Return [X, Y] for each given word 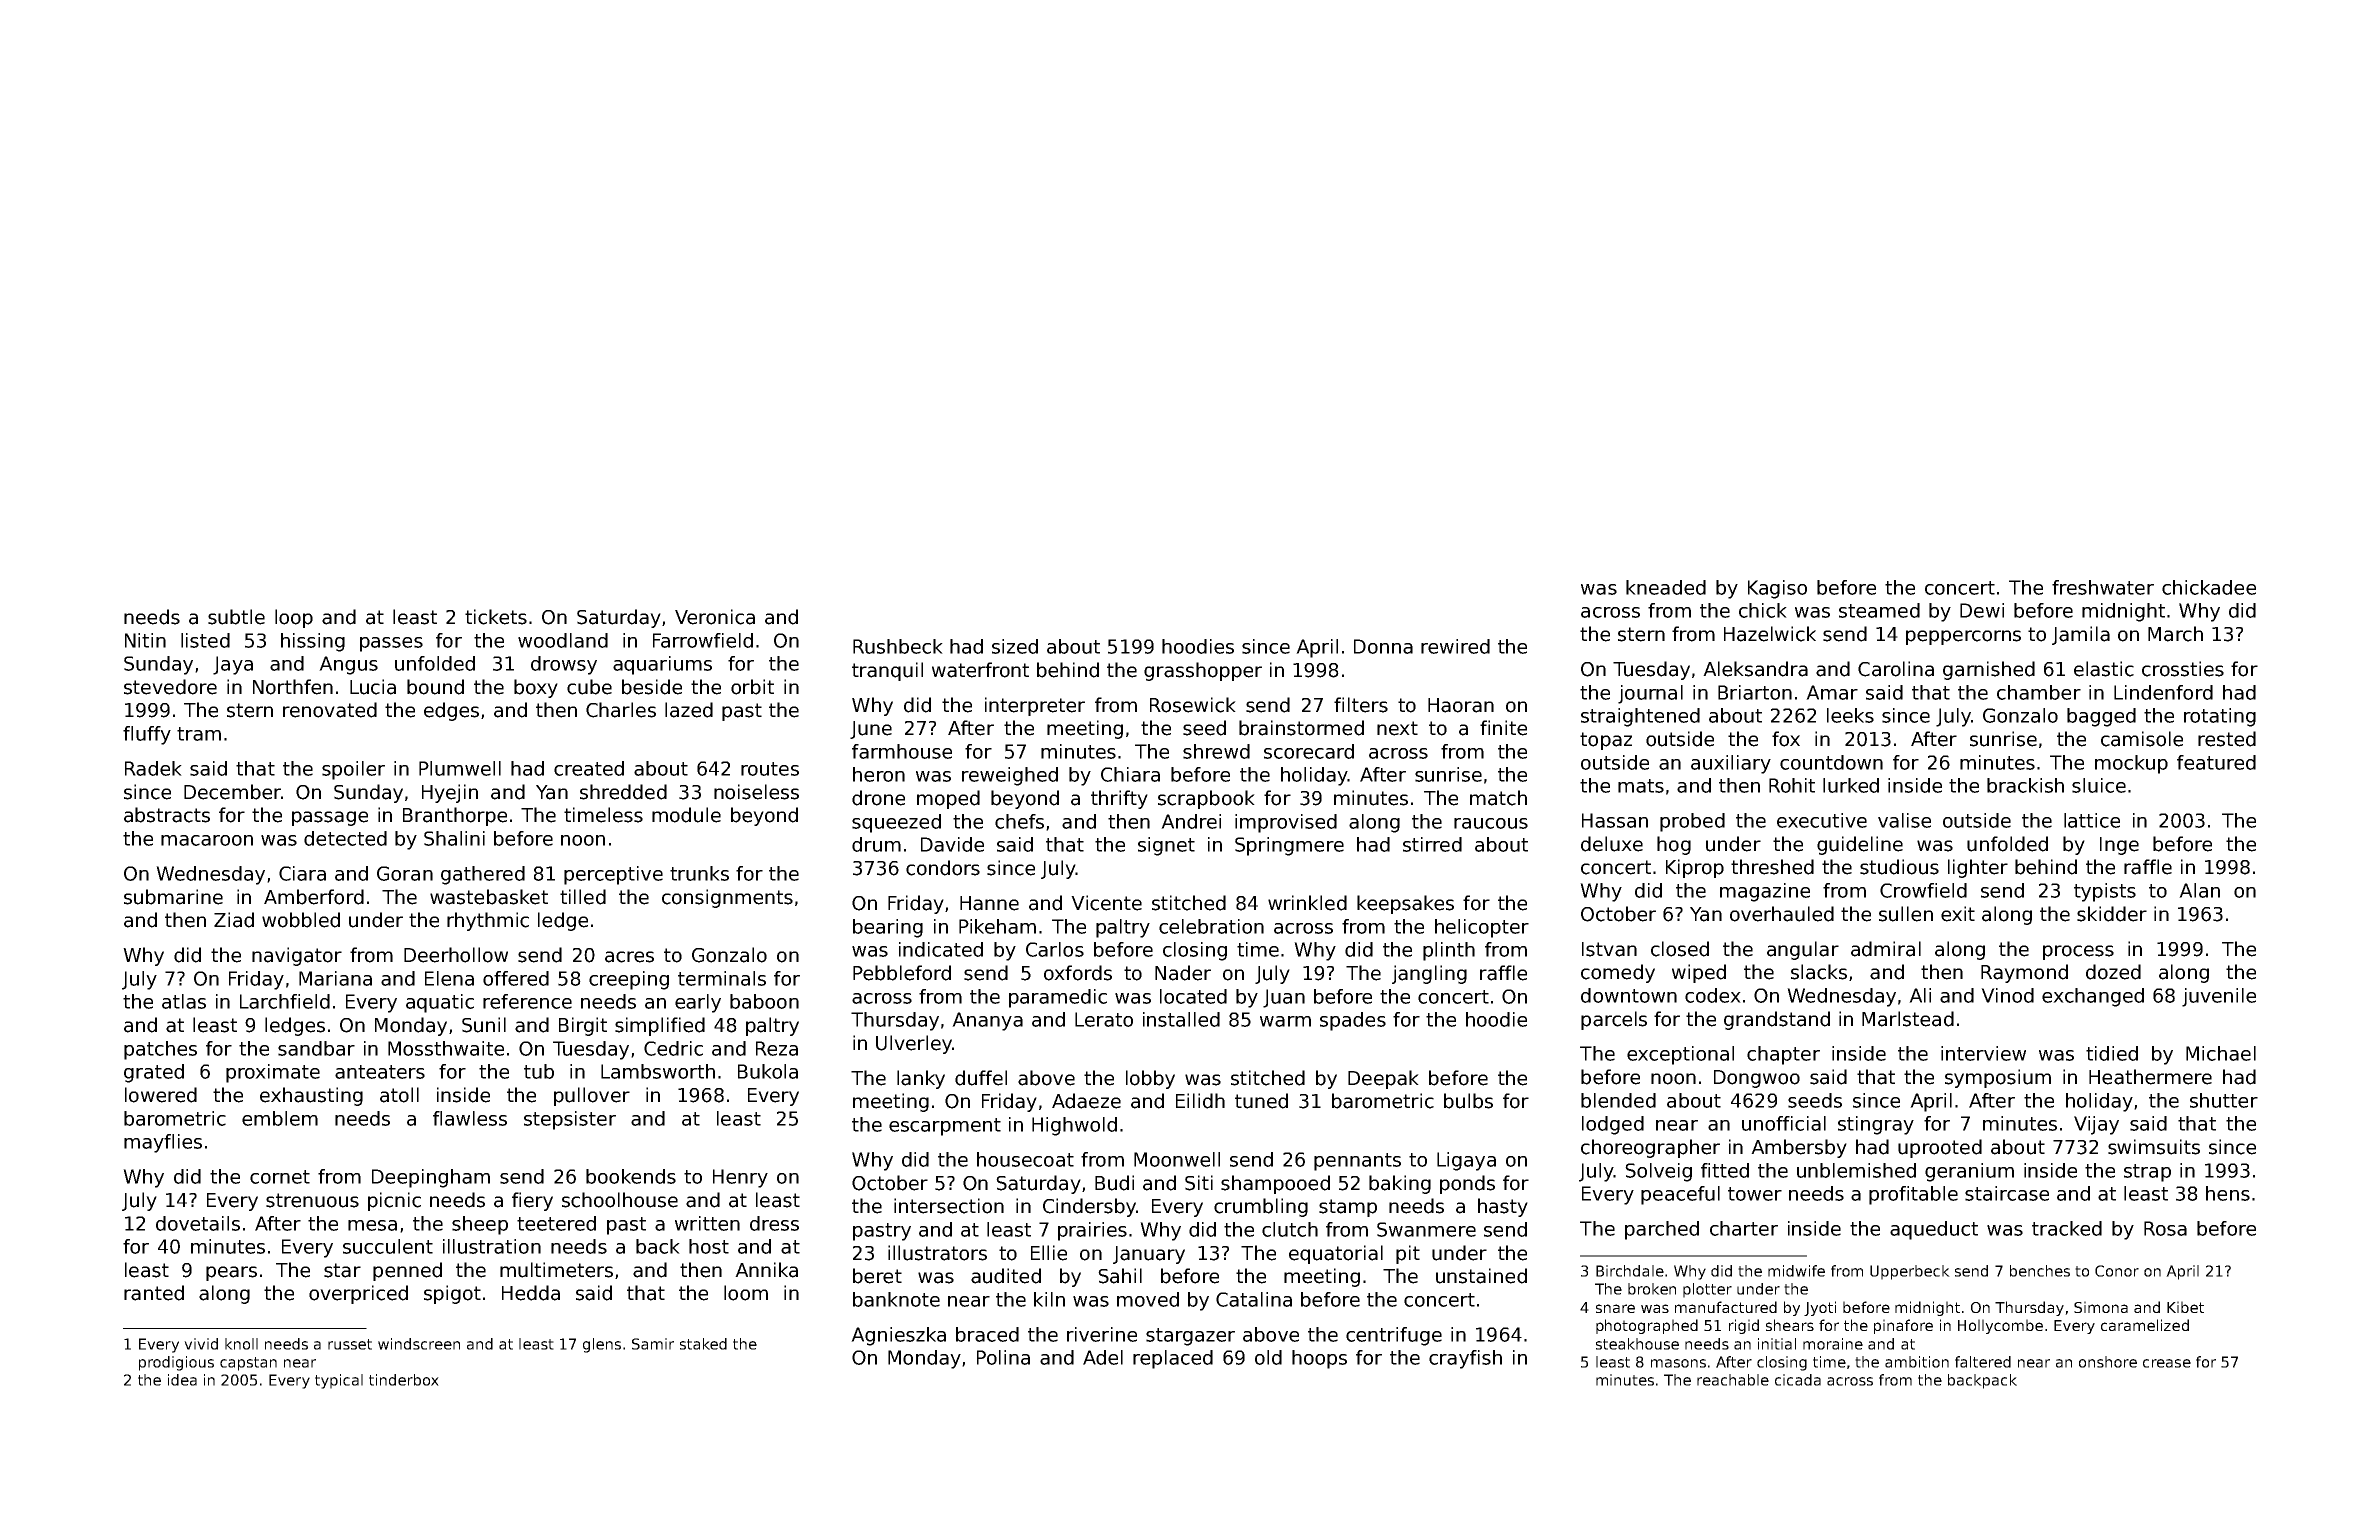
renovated [330, 710]
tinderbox [404, 1380]
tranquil [887, 671]
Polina [1003, 1357]
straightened [1640, 717]
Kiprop [1695, 868]
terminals [722, 978]
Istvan [1609, 949]
